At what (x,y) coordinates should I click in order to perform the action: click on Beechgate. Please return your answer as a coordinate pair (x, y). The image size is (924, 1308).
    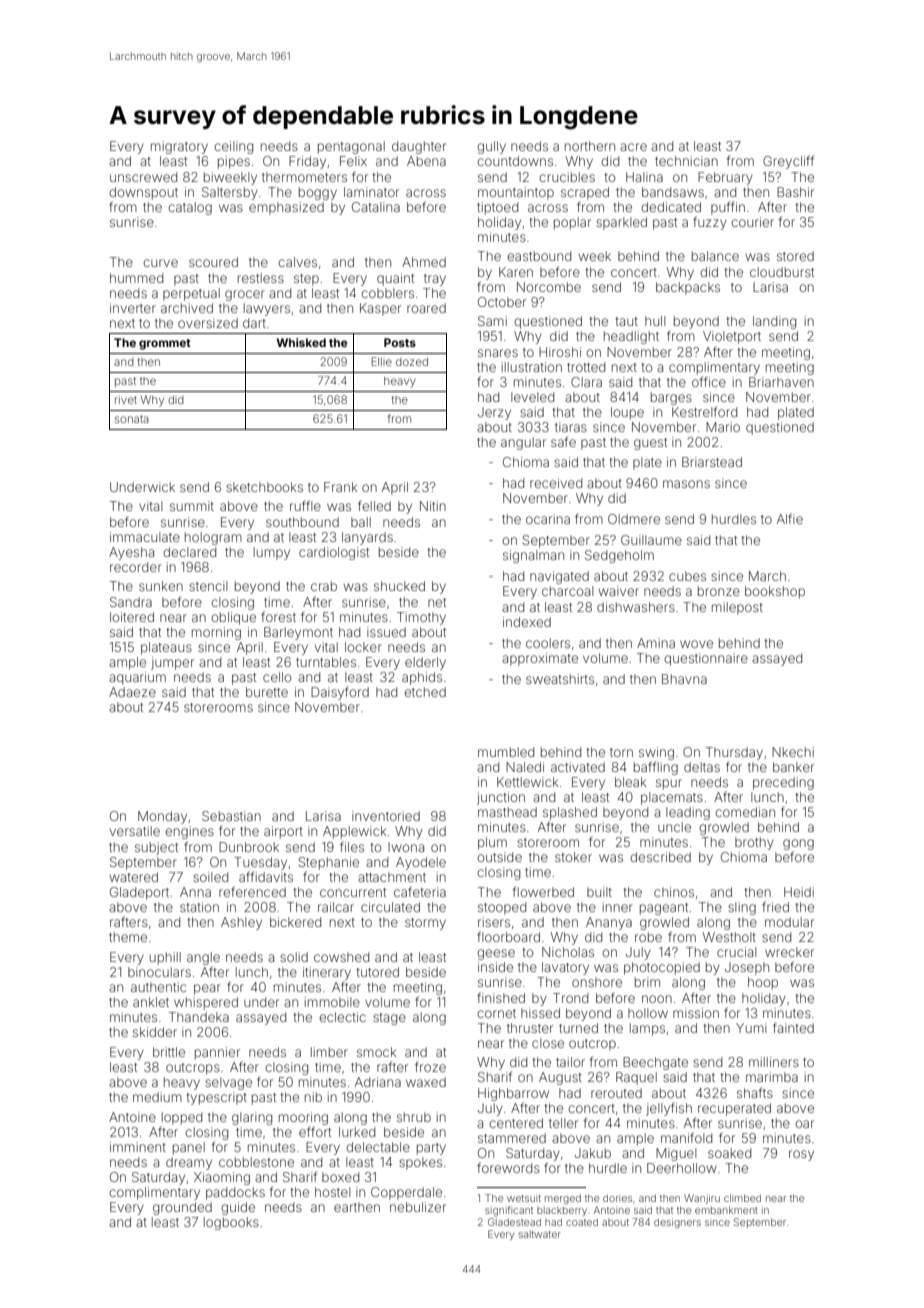
    Looking at the image, I should click on (655, 1063).
